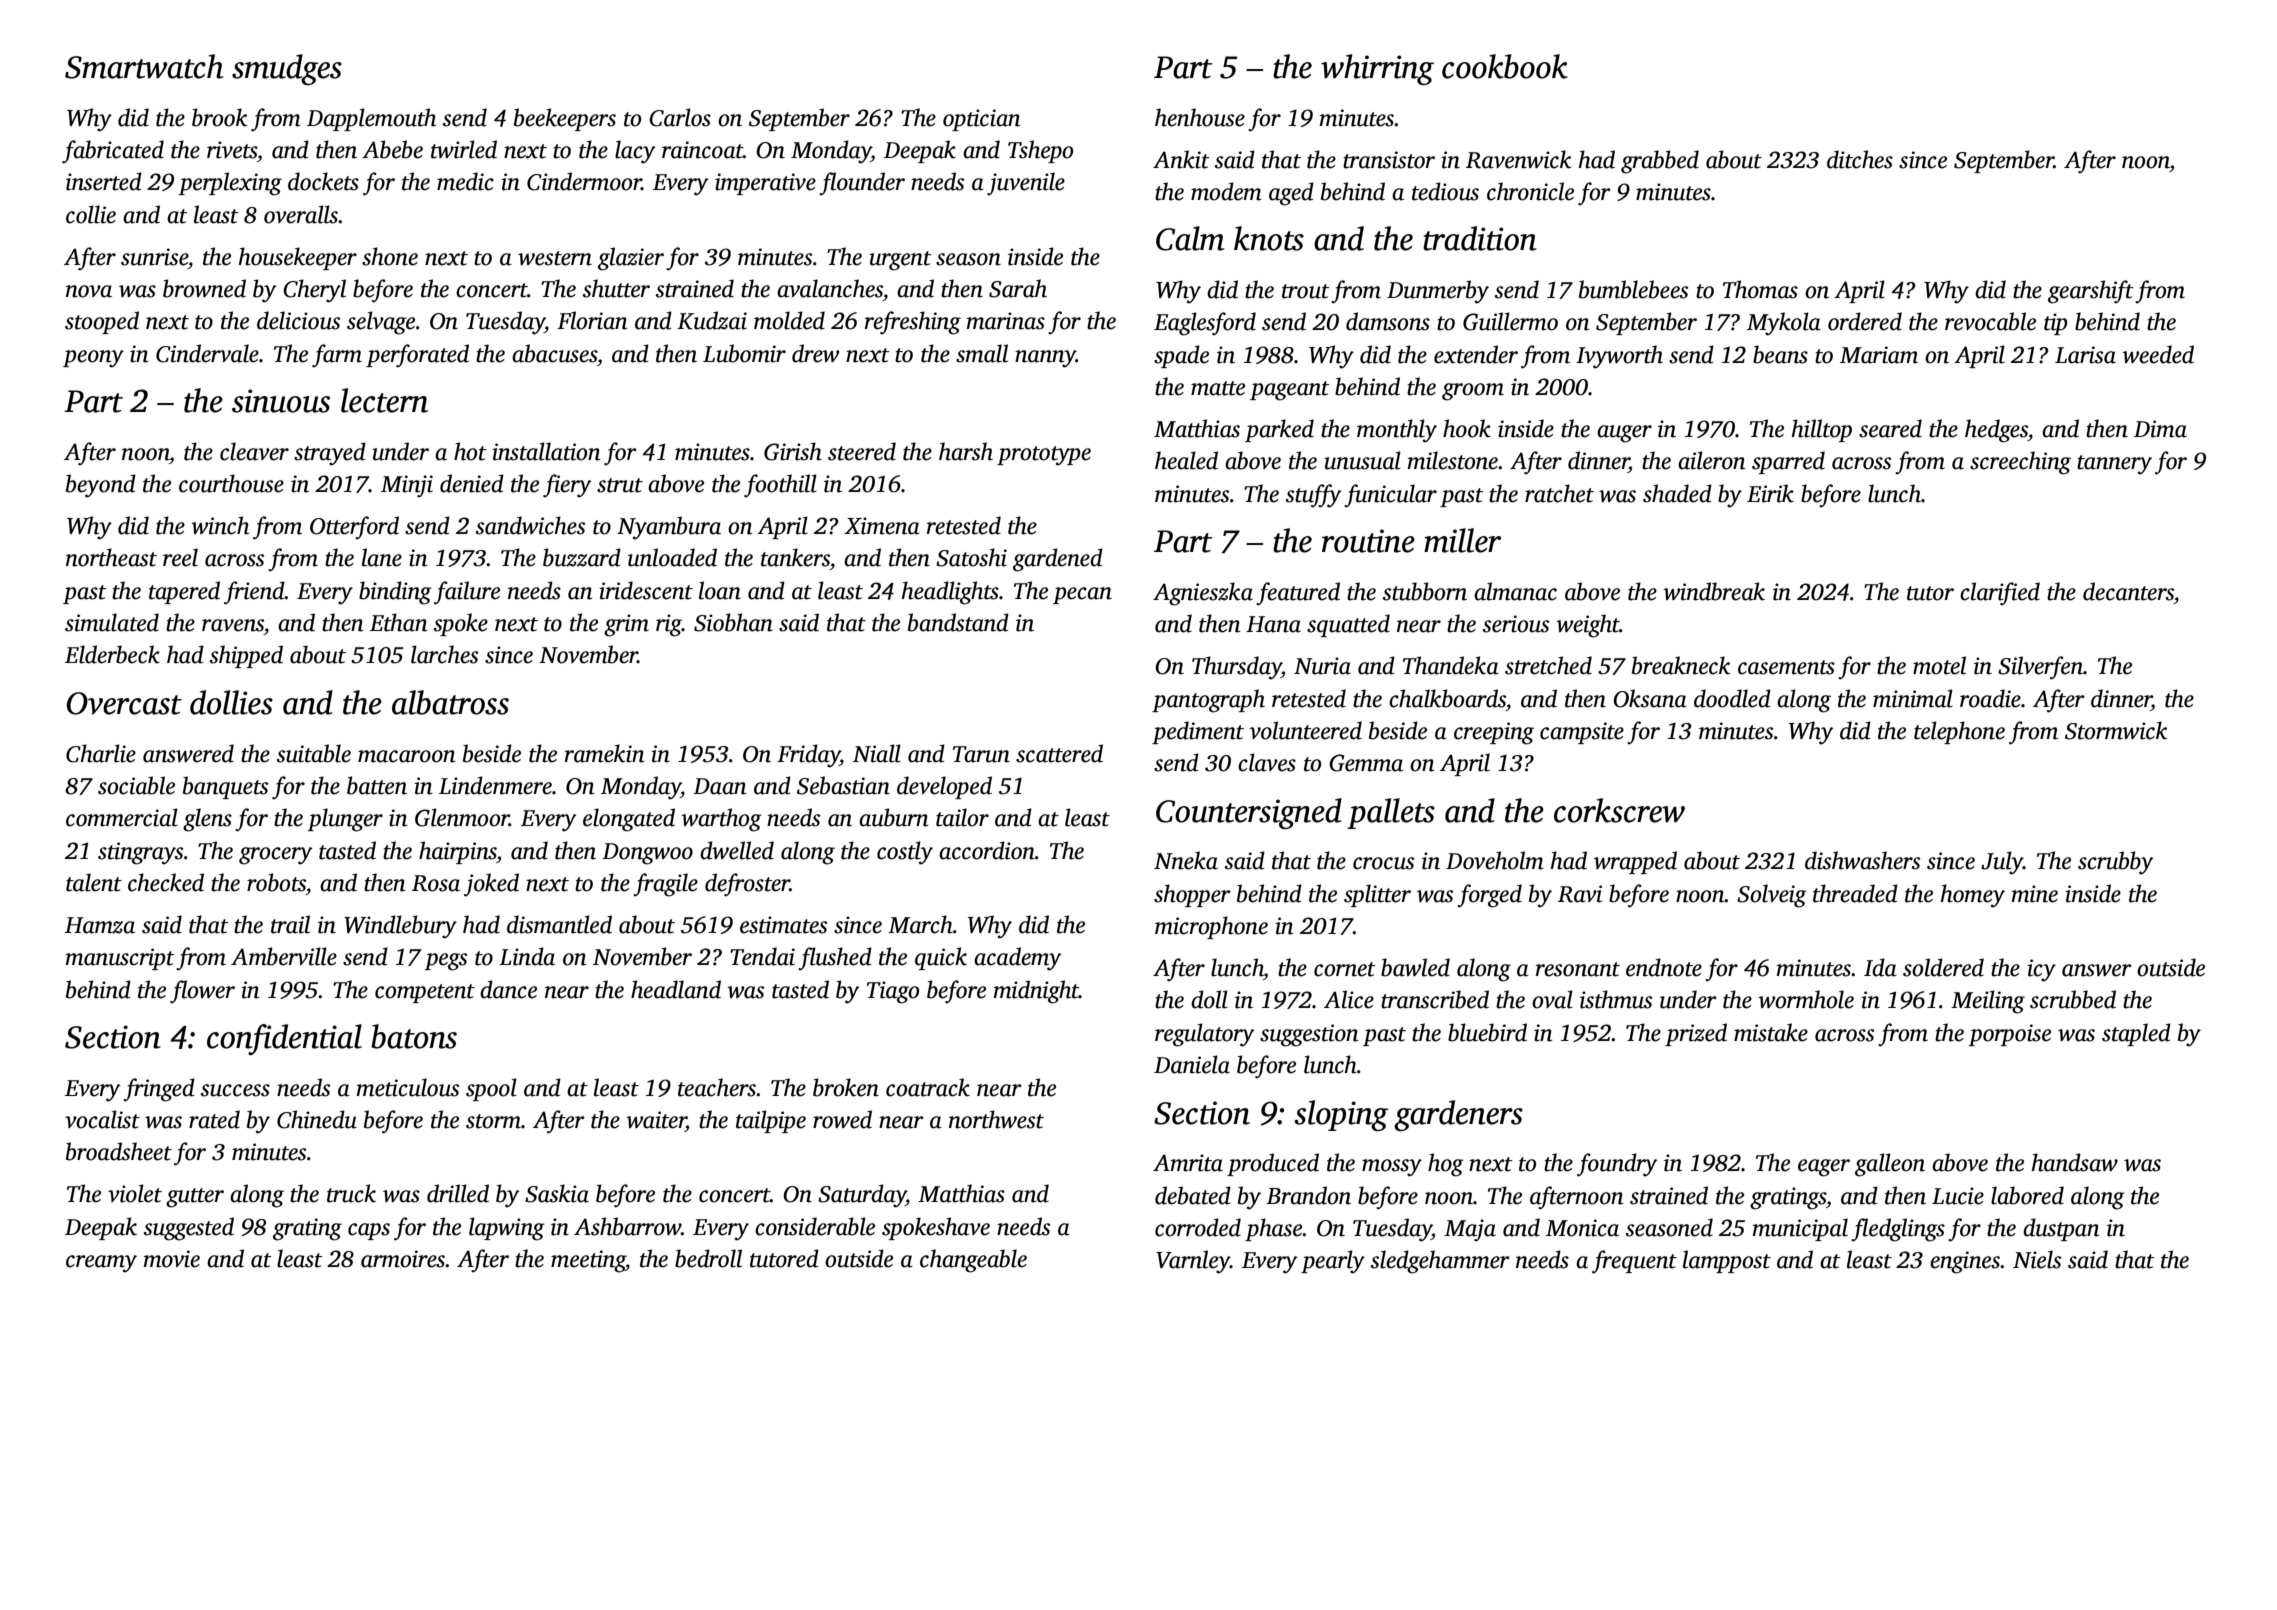 This screenshot has width=2277, height=1610. Describe the element at coordinates (1193, 1262) in the screenshot. I see `Varnley` at that location.
